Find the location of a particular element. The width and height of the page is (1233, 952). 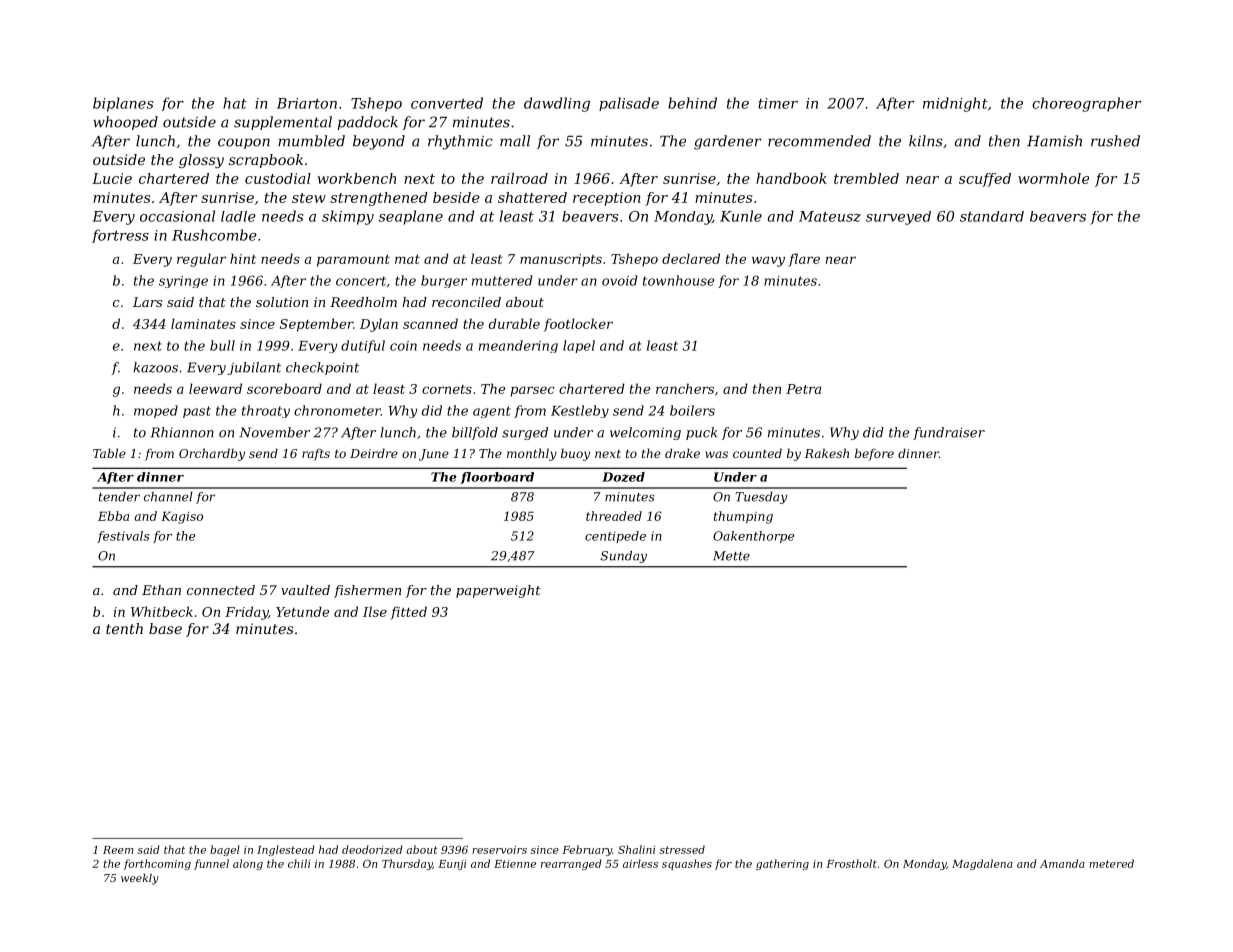

Amanda is located at coordinates (1062, 863).
